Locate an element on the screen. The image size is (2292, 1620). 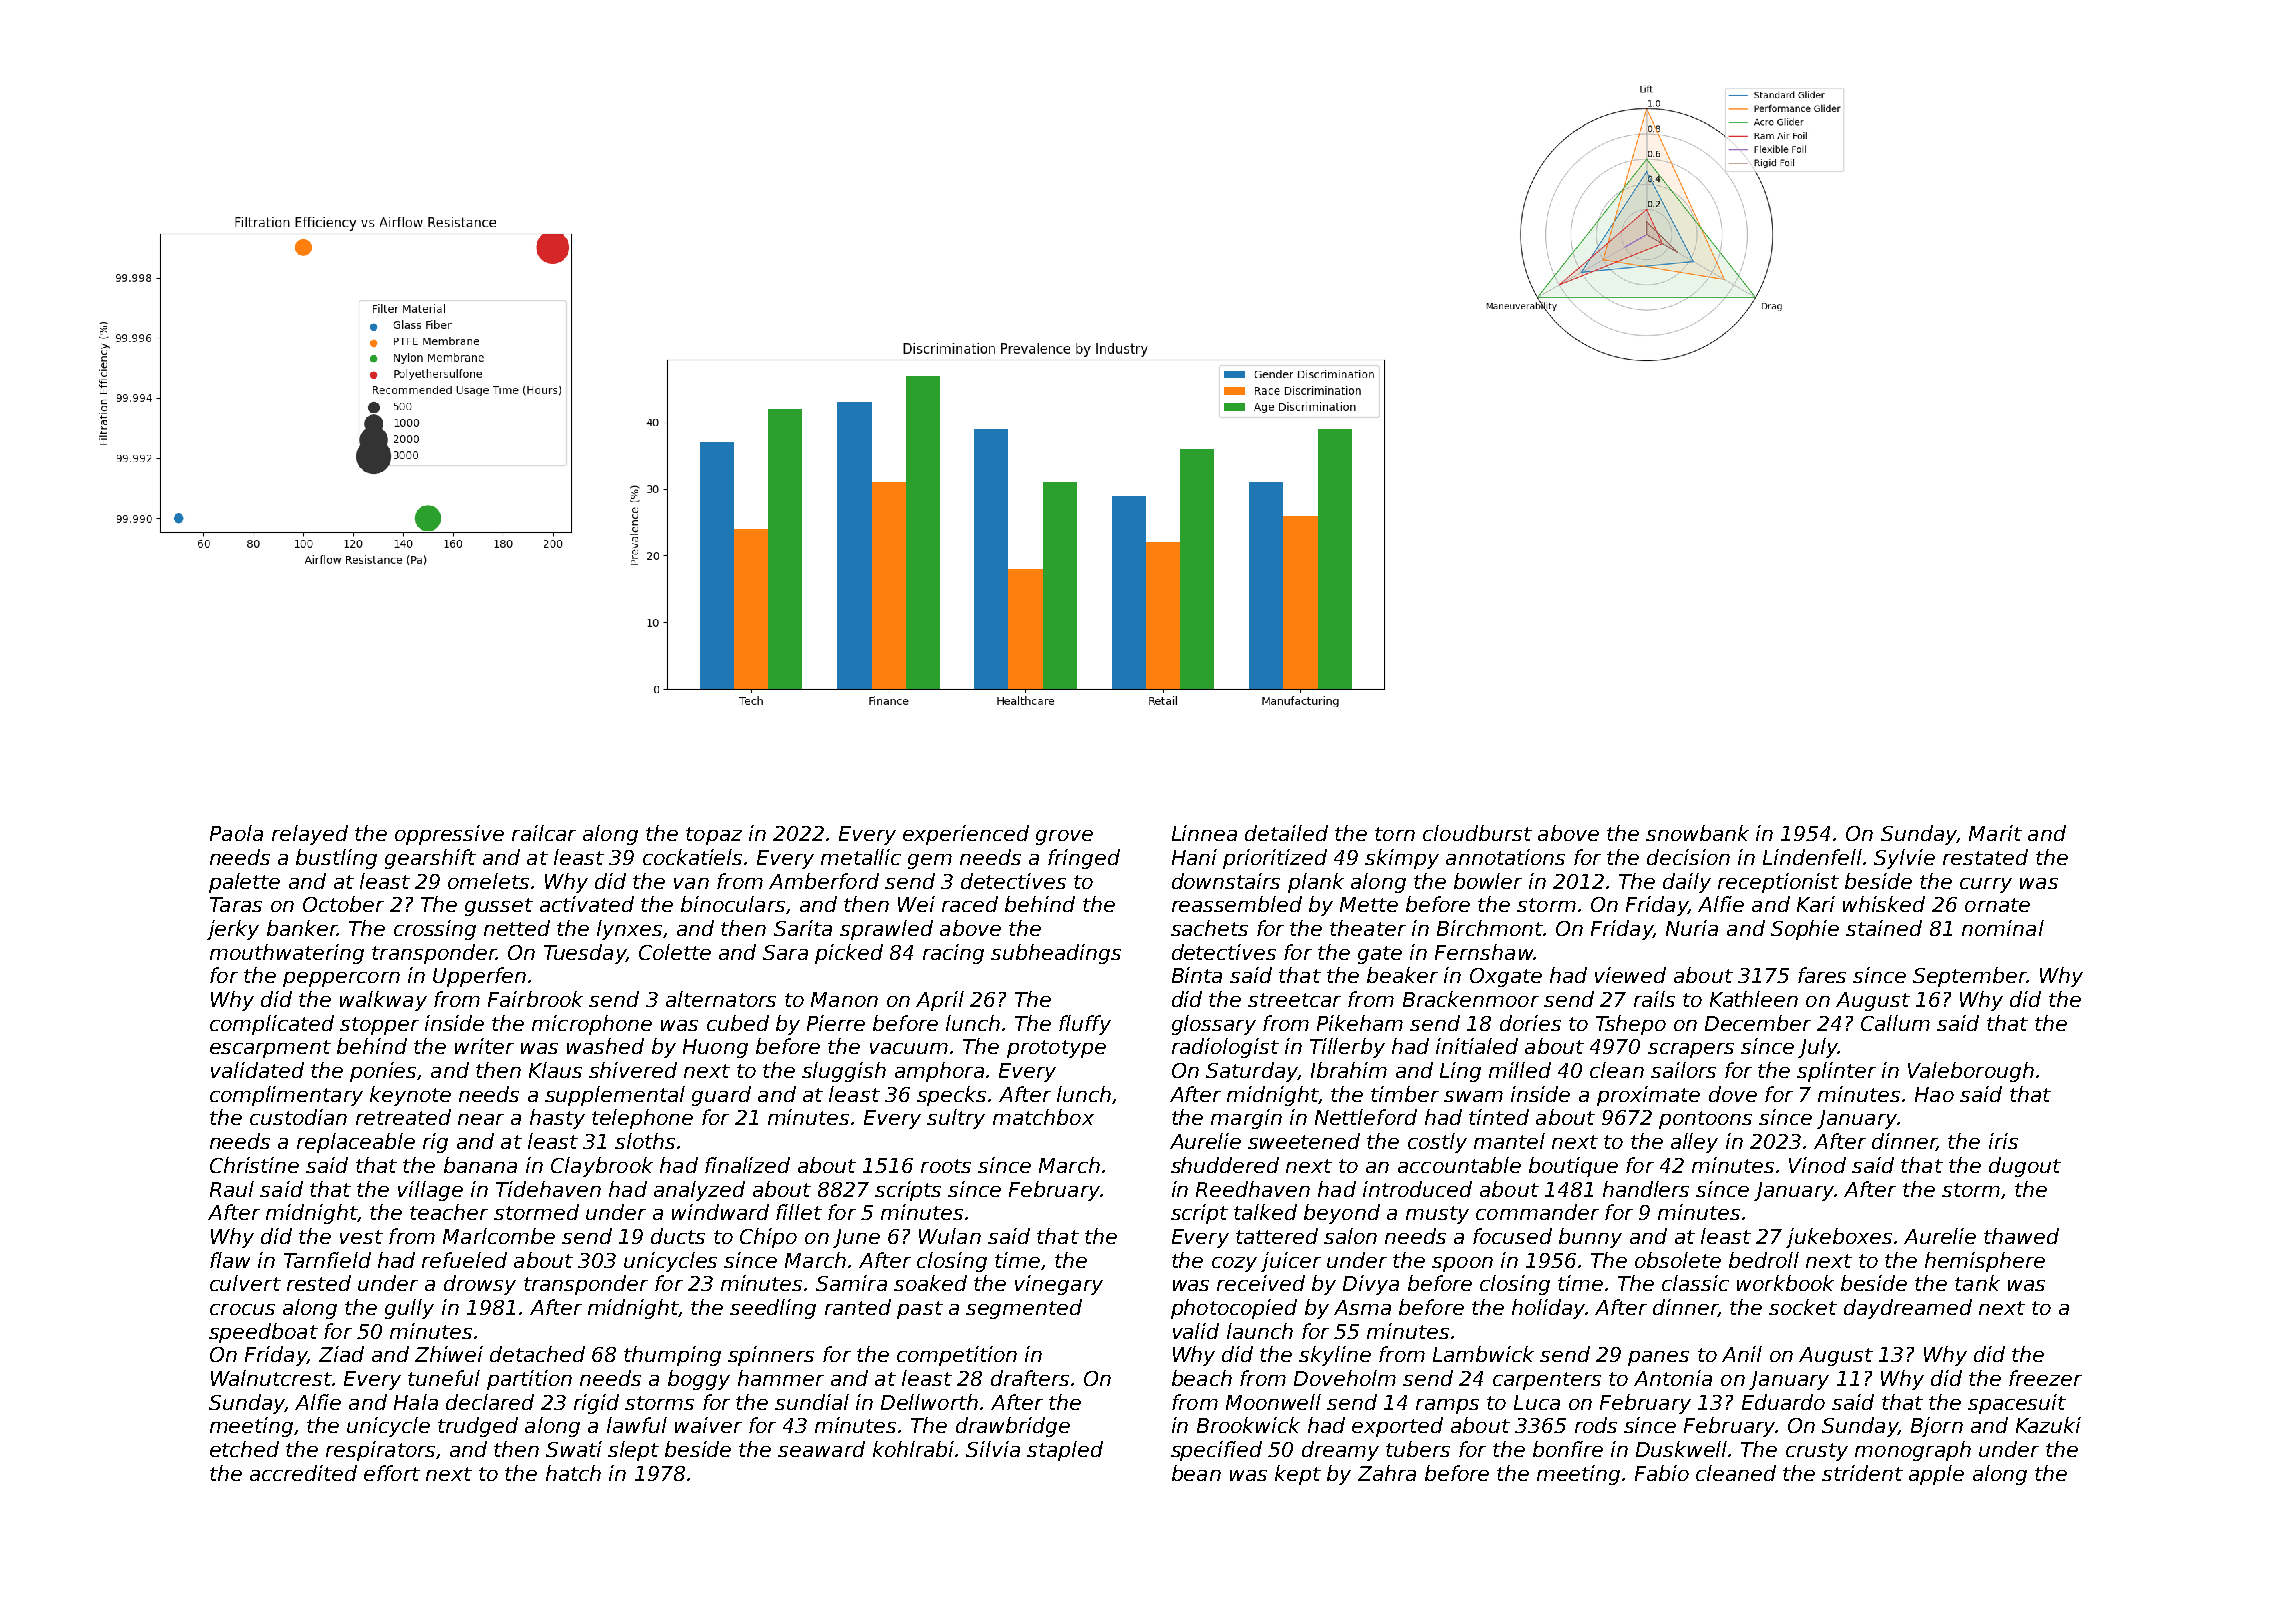
stained is located at coordinates (1884, 928).
